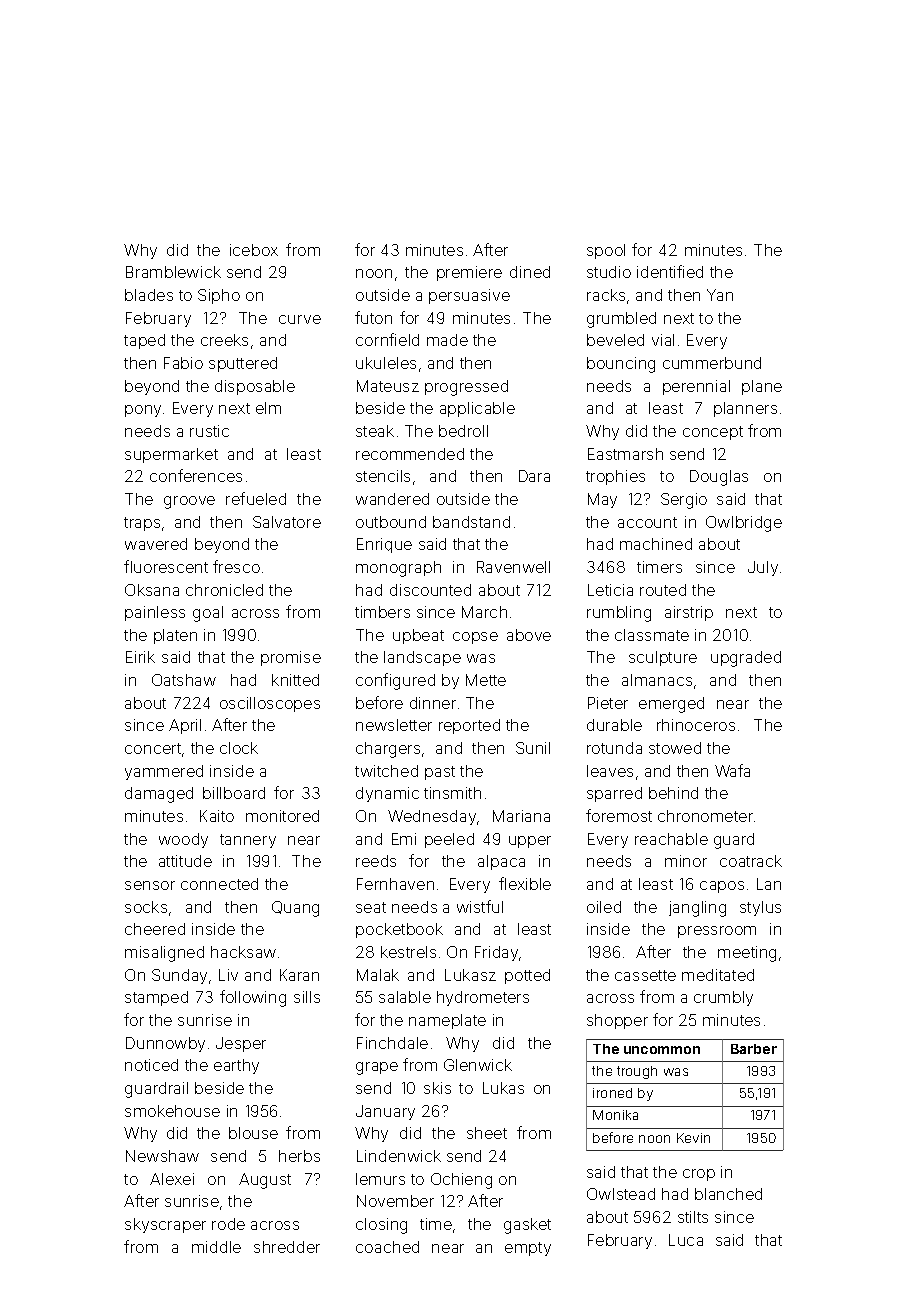 This image has height=1316, width=908. What do you see at coordinates (143, 411) in the image?
I see `pony` at bounding box center [143, 411].
